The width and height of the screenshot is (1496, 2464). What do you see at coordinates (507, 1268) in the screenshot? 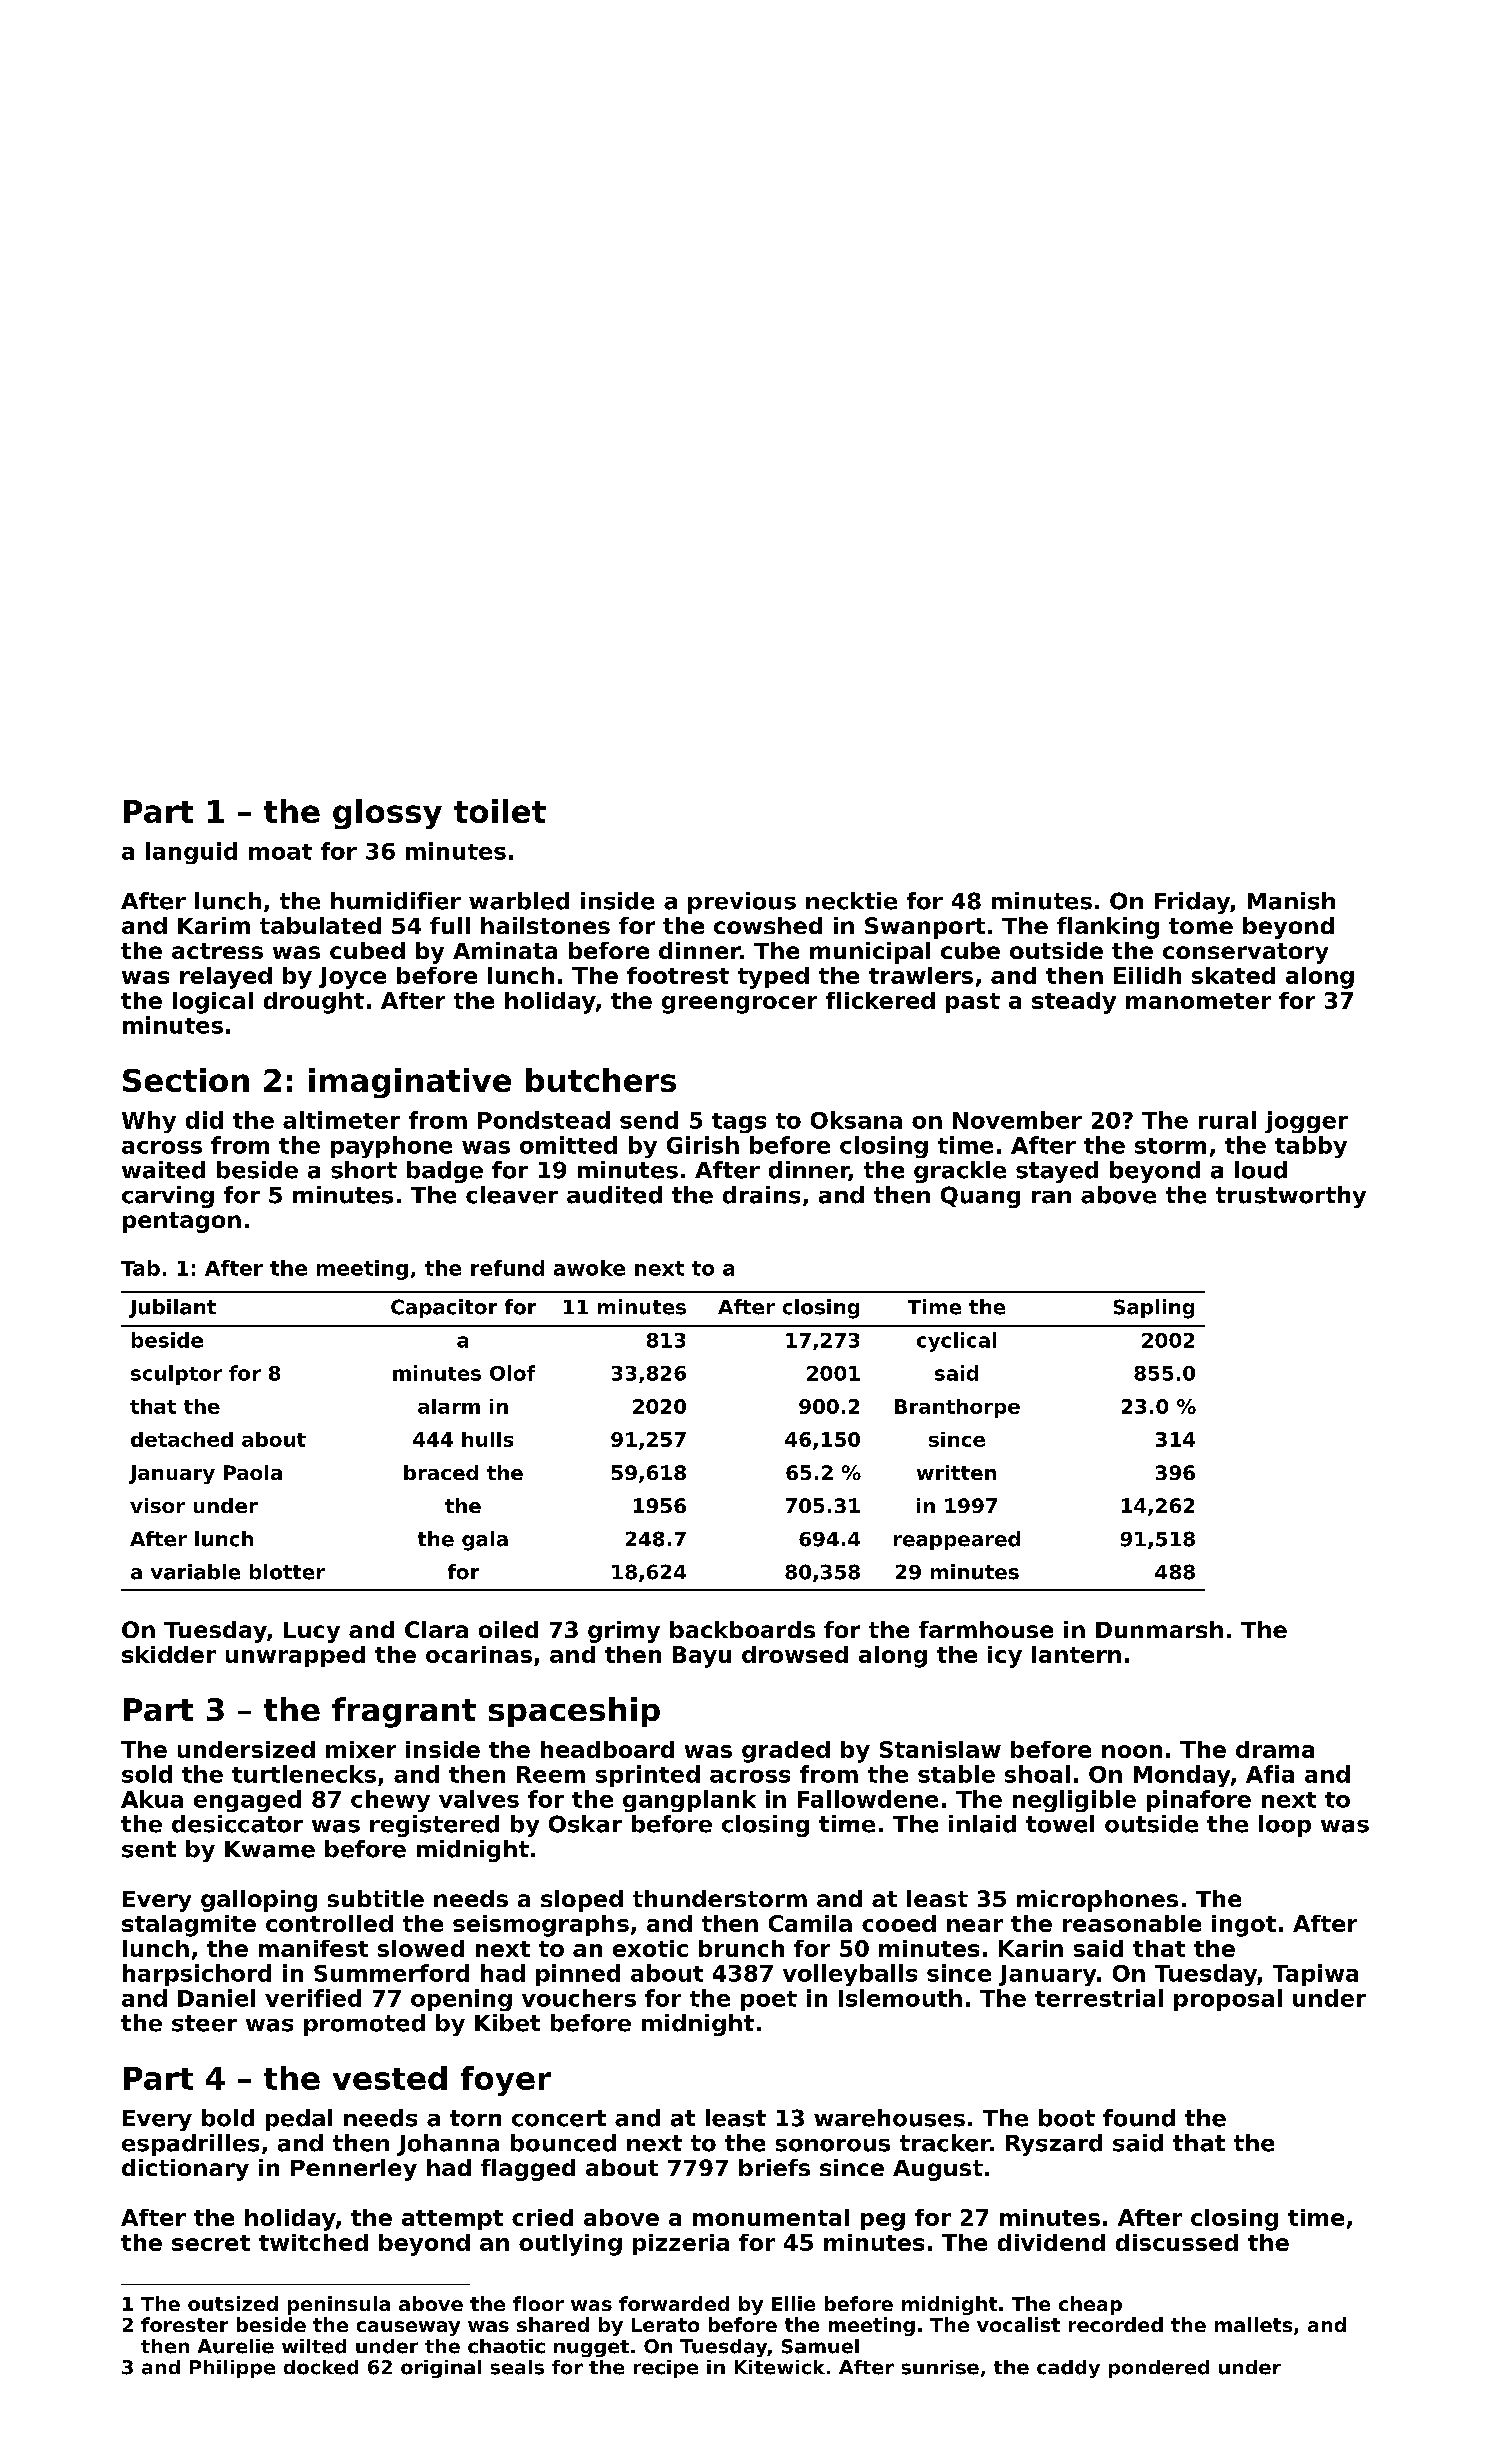
I see `refund` at bounding box center [507, 1268].
